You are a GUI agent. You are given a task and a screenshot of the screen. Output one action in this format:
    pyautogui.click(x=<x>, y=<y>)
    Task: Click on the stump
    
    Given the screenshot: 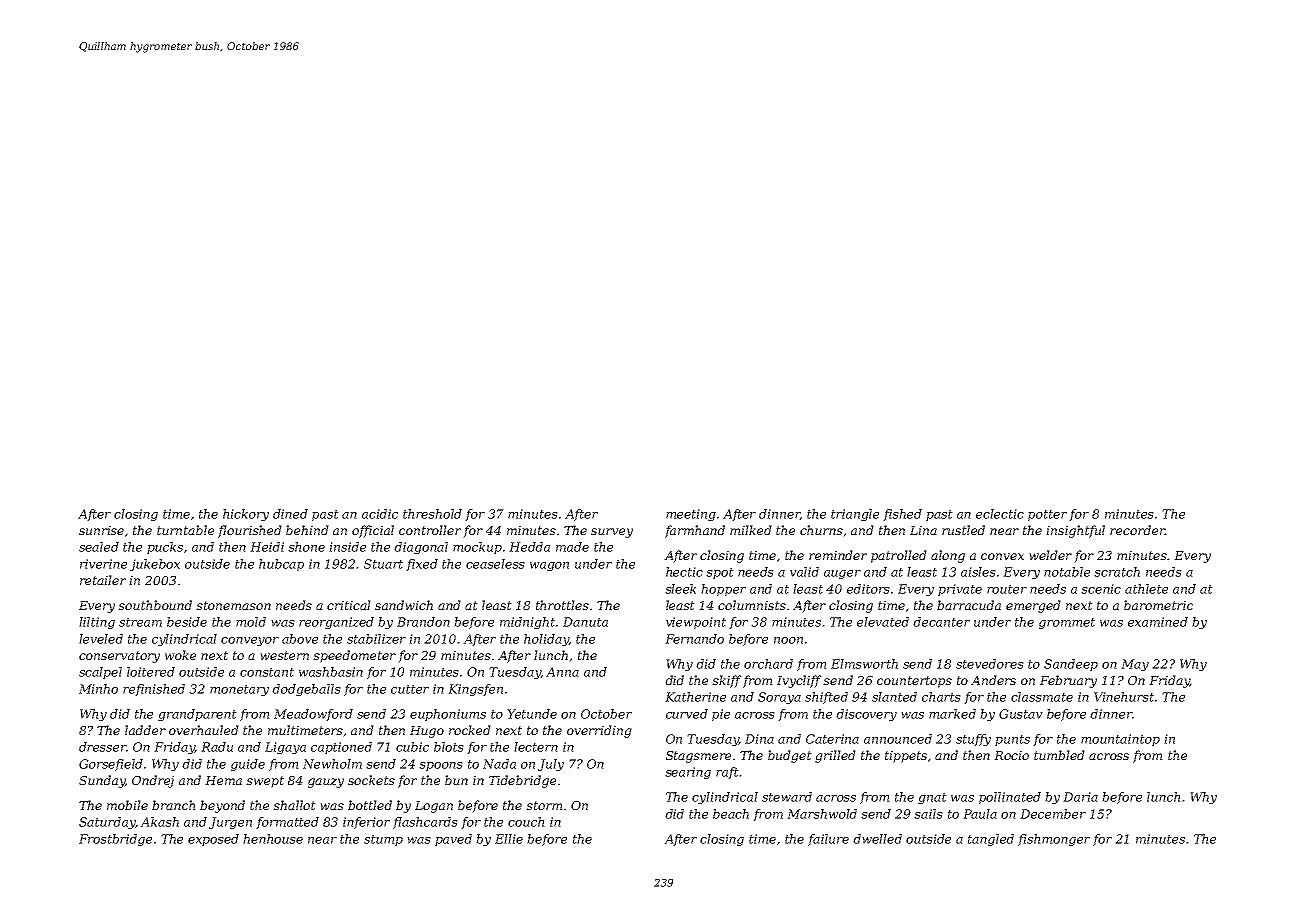 What is the action you would take?
    pyautogui.click(x=383, y=840)
